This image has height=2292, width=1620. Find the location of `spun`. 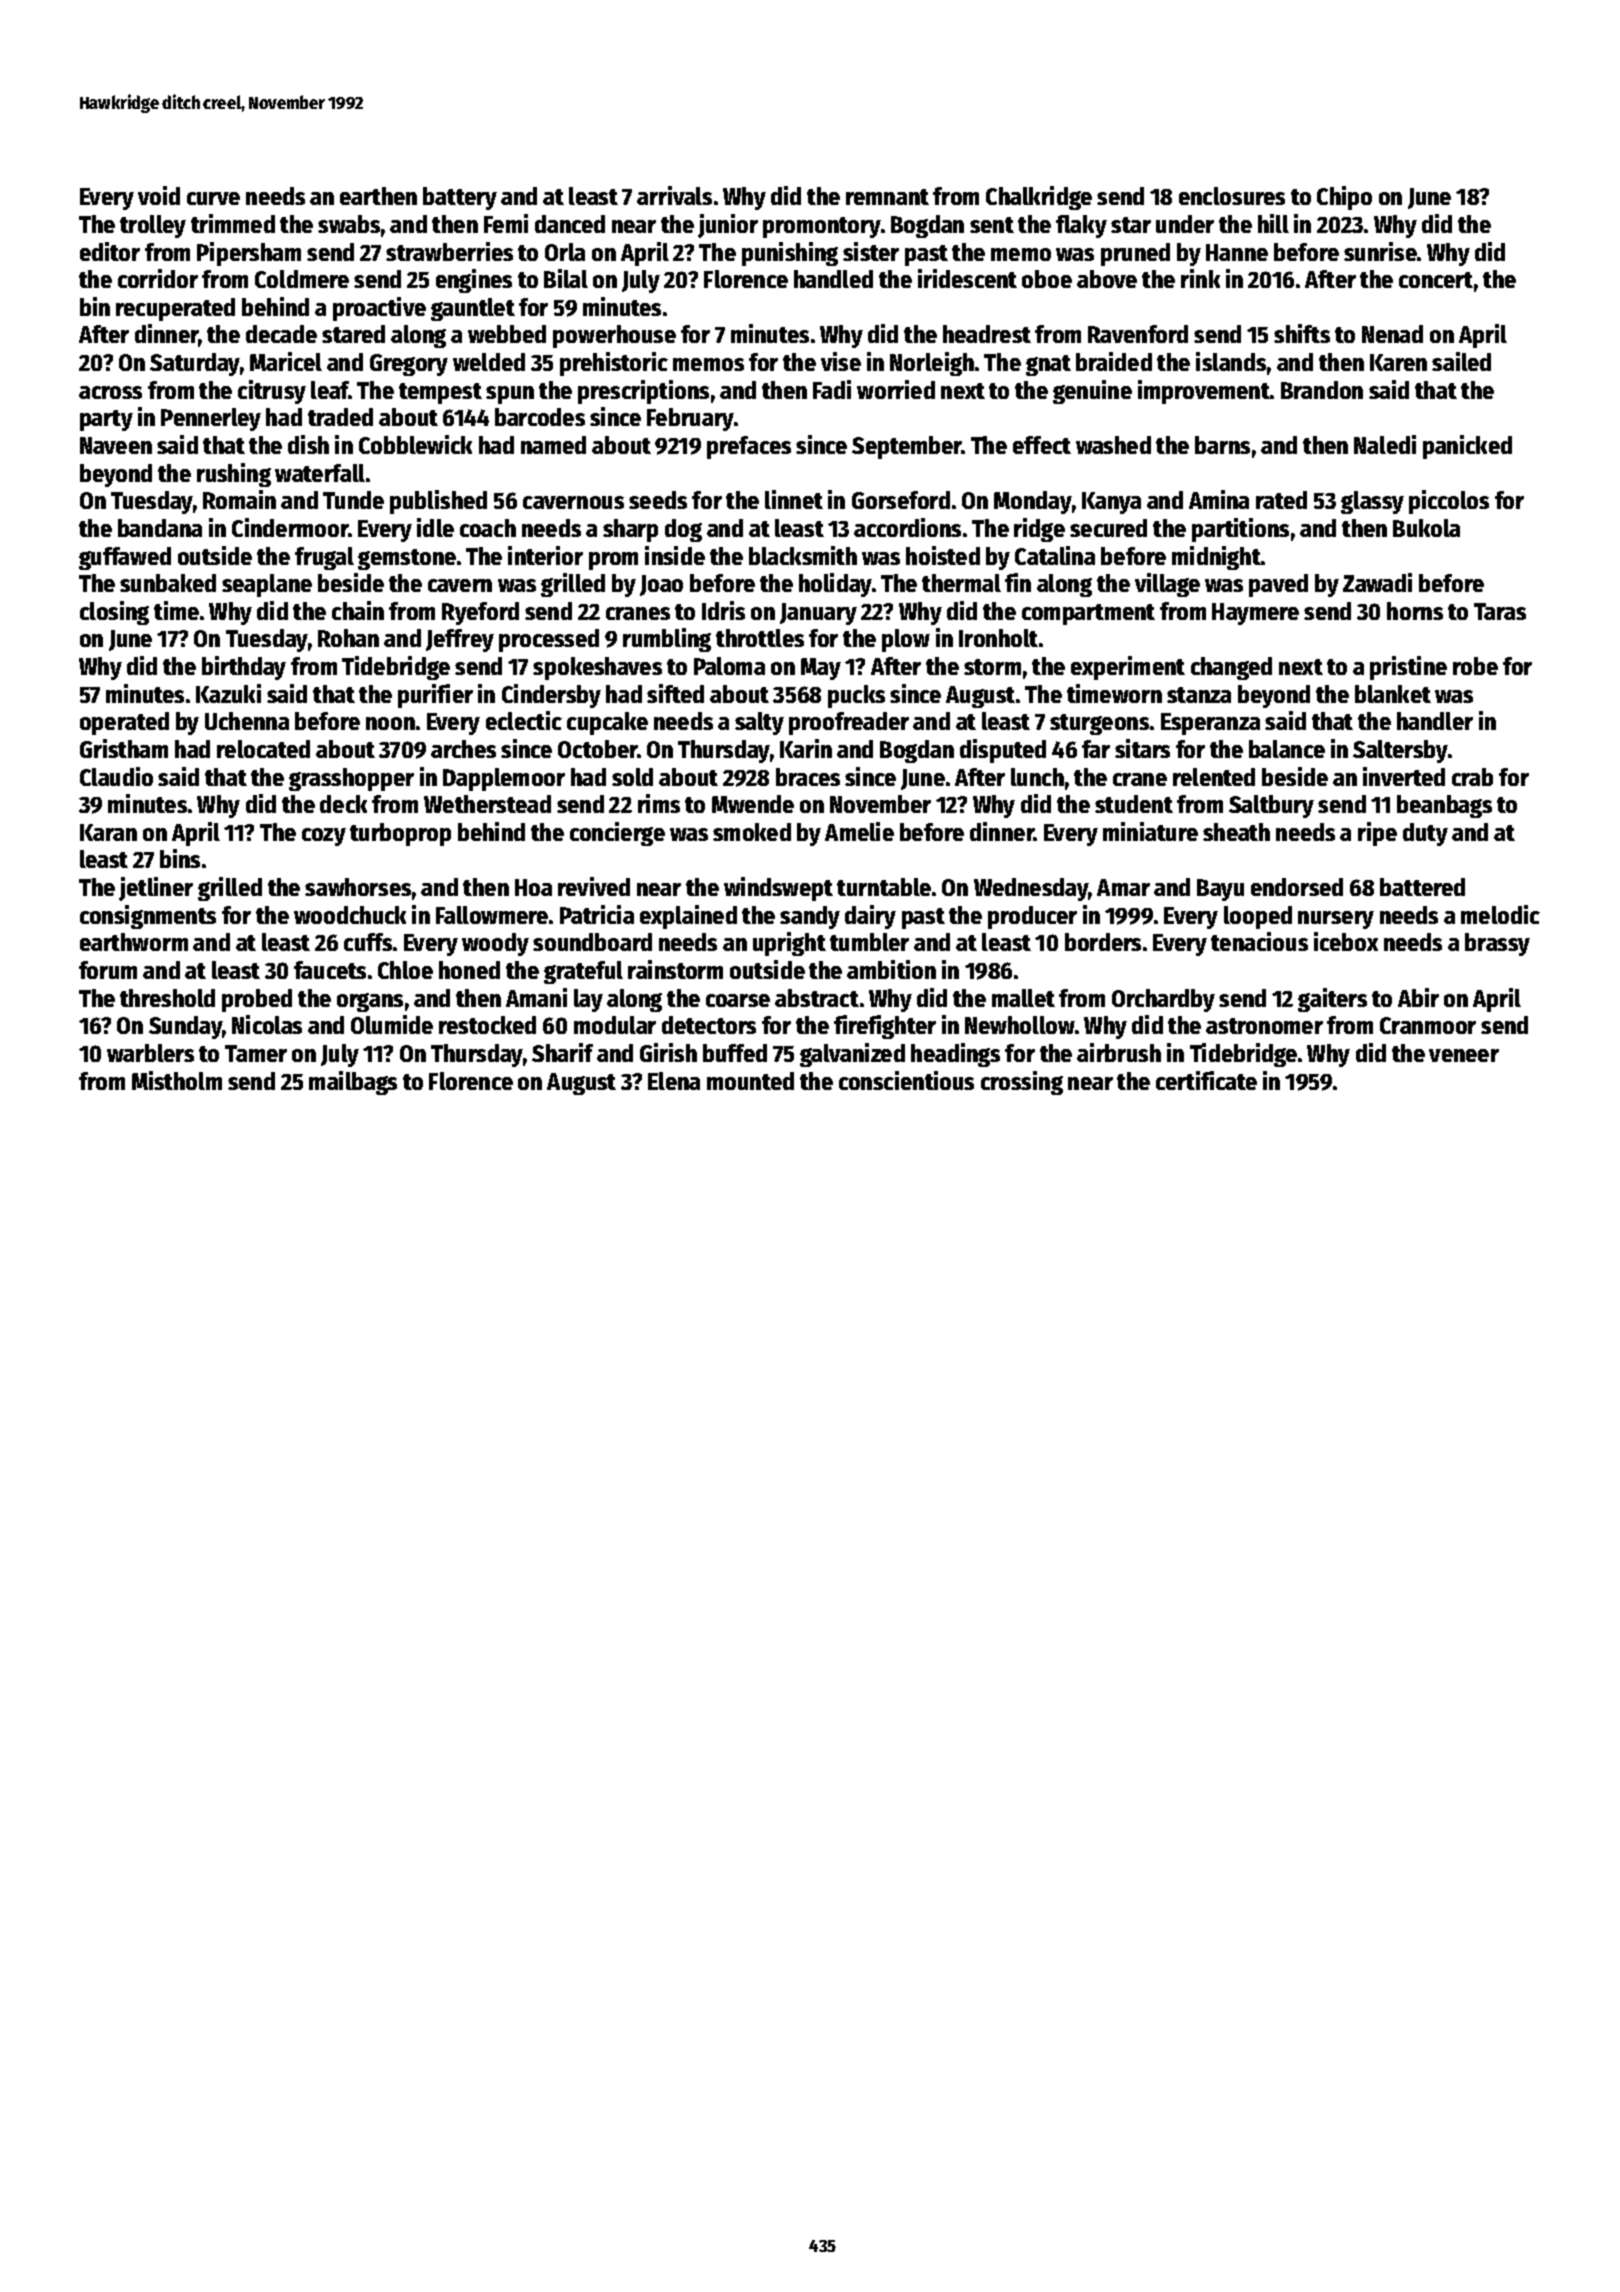

spun is located at coordinates (510, 395).
